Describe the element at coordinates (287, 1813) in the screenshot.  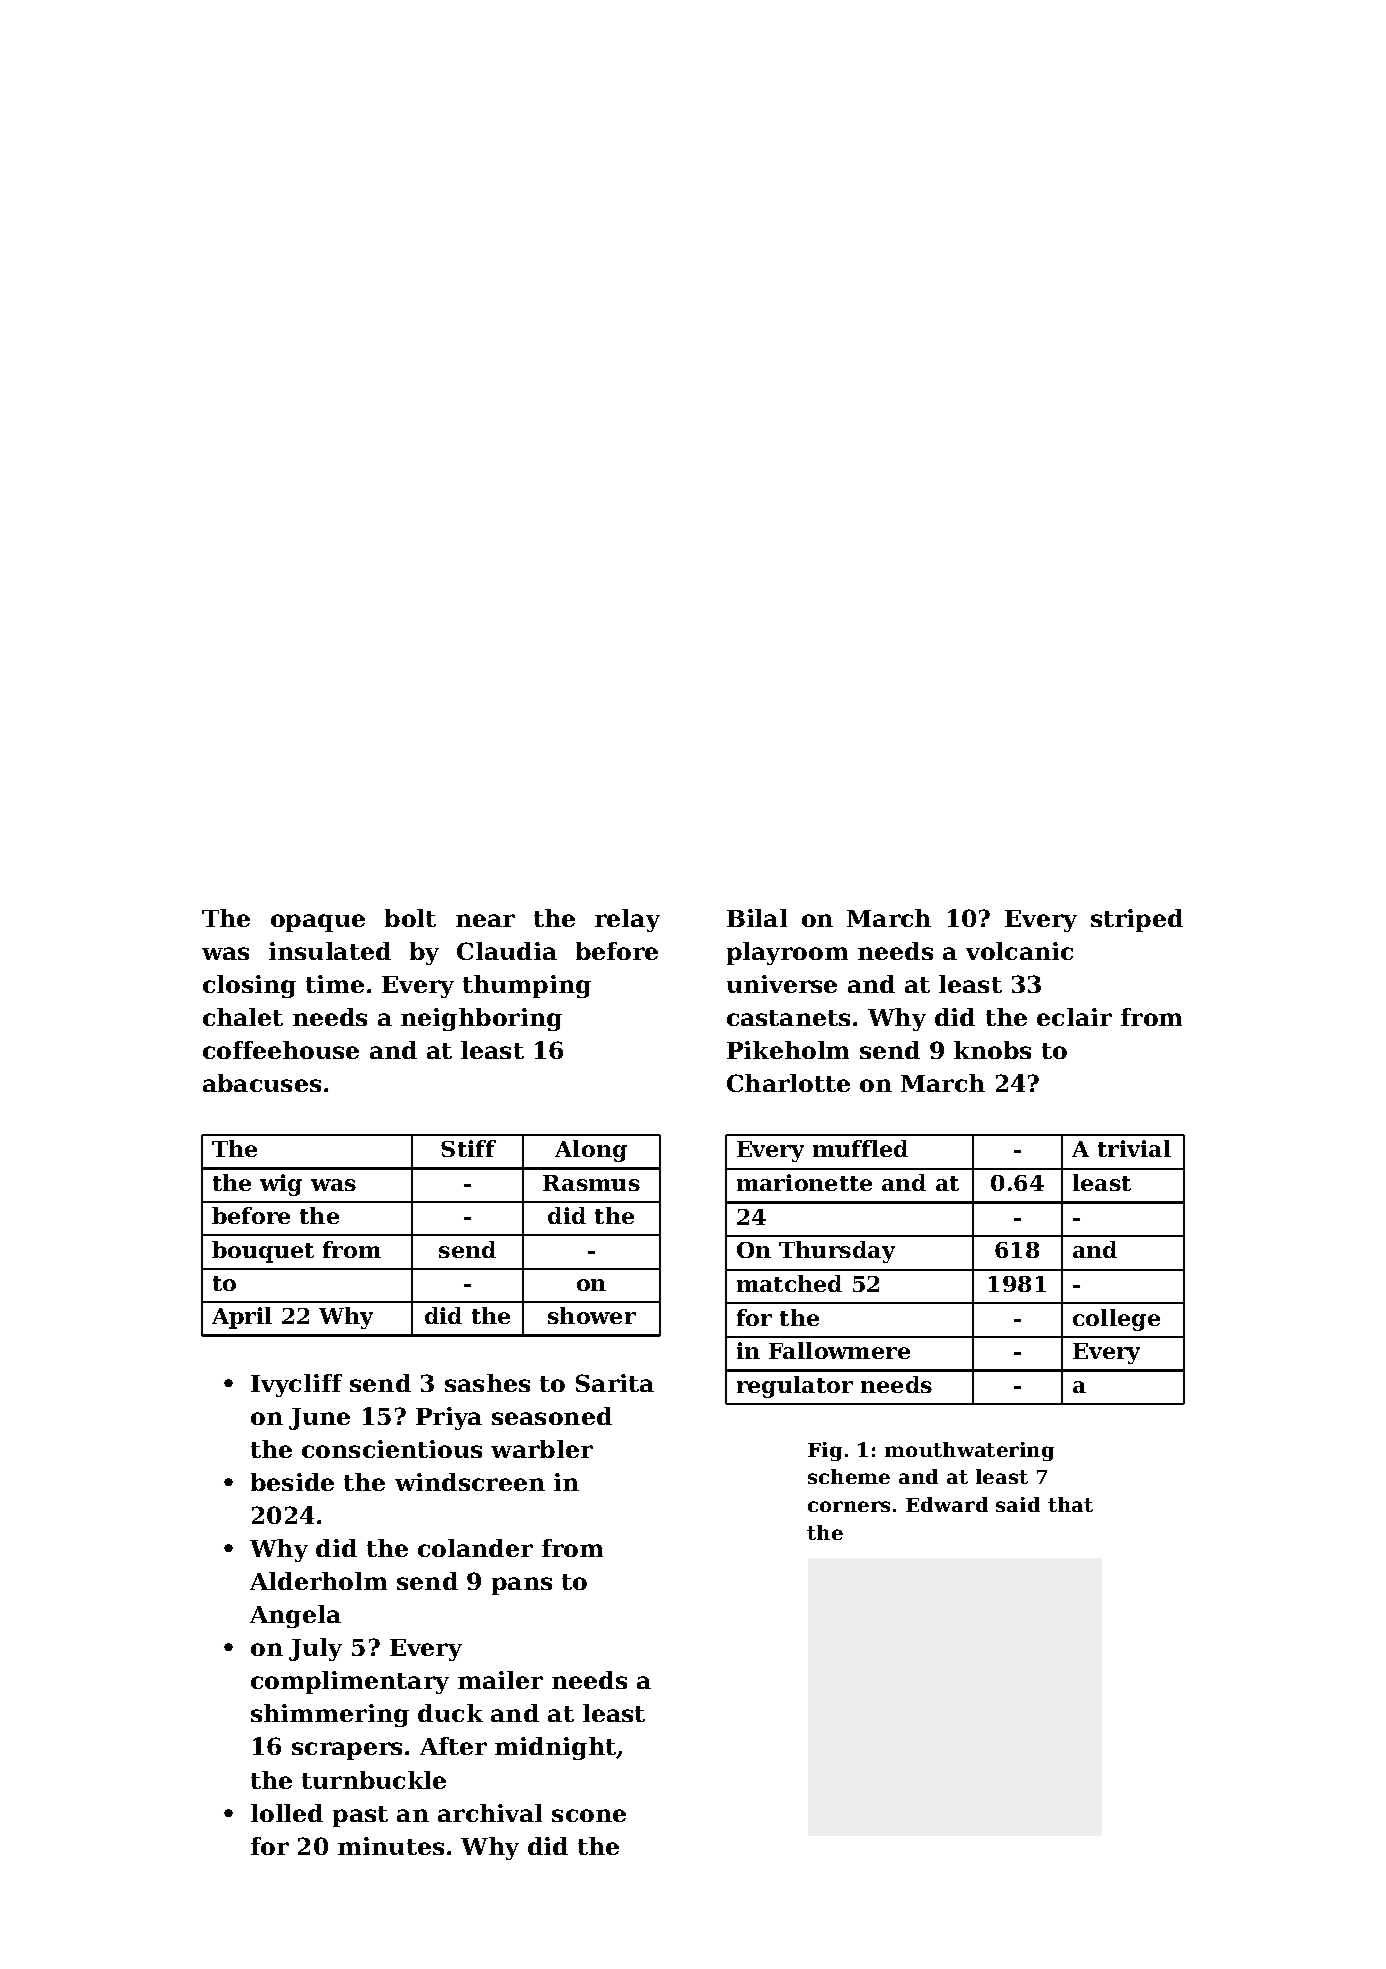
I see `lolled` at that location.
